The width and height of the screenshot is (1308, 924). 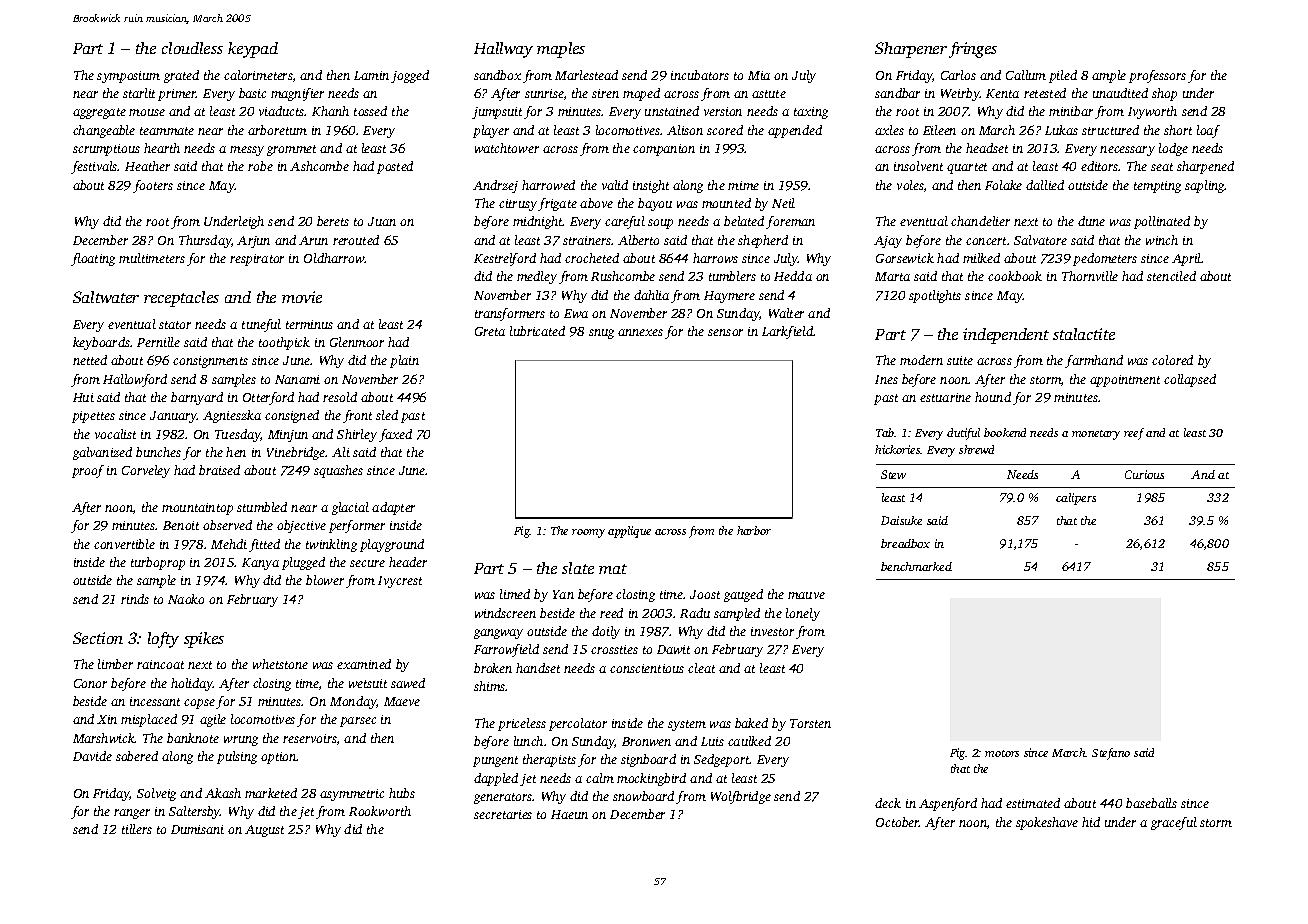 What do you see at coordinates (586, 75) in the screenshot?
I see `Marlestead` at bounding box center [586, 75].
